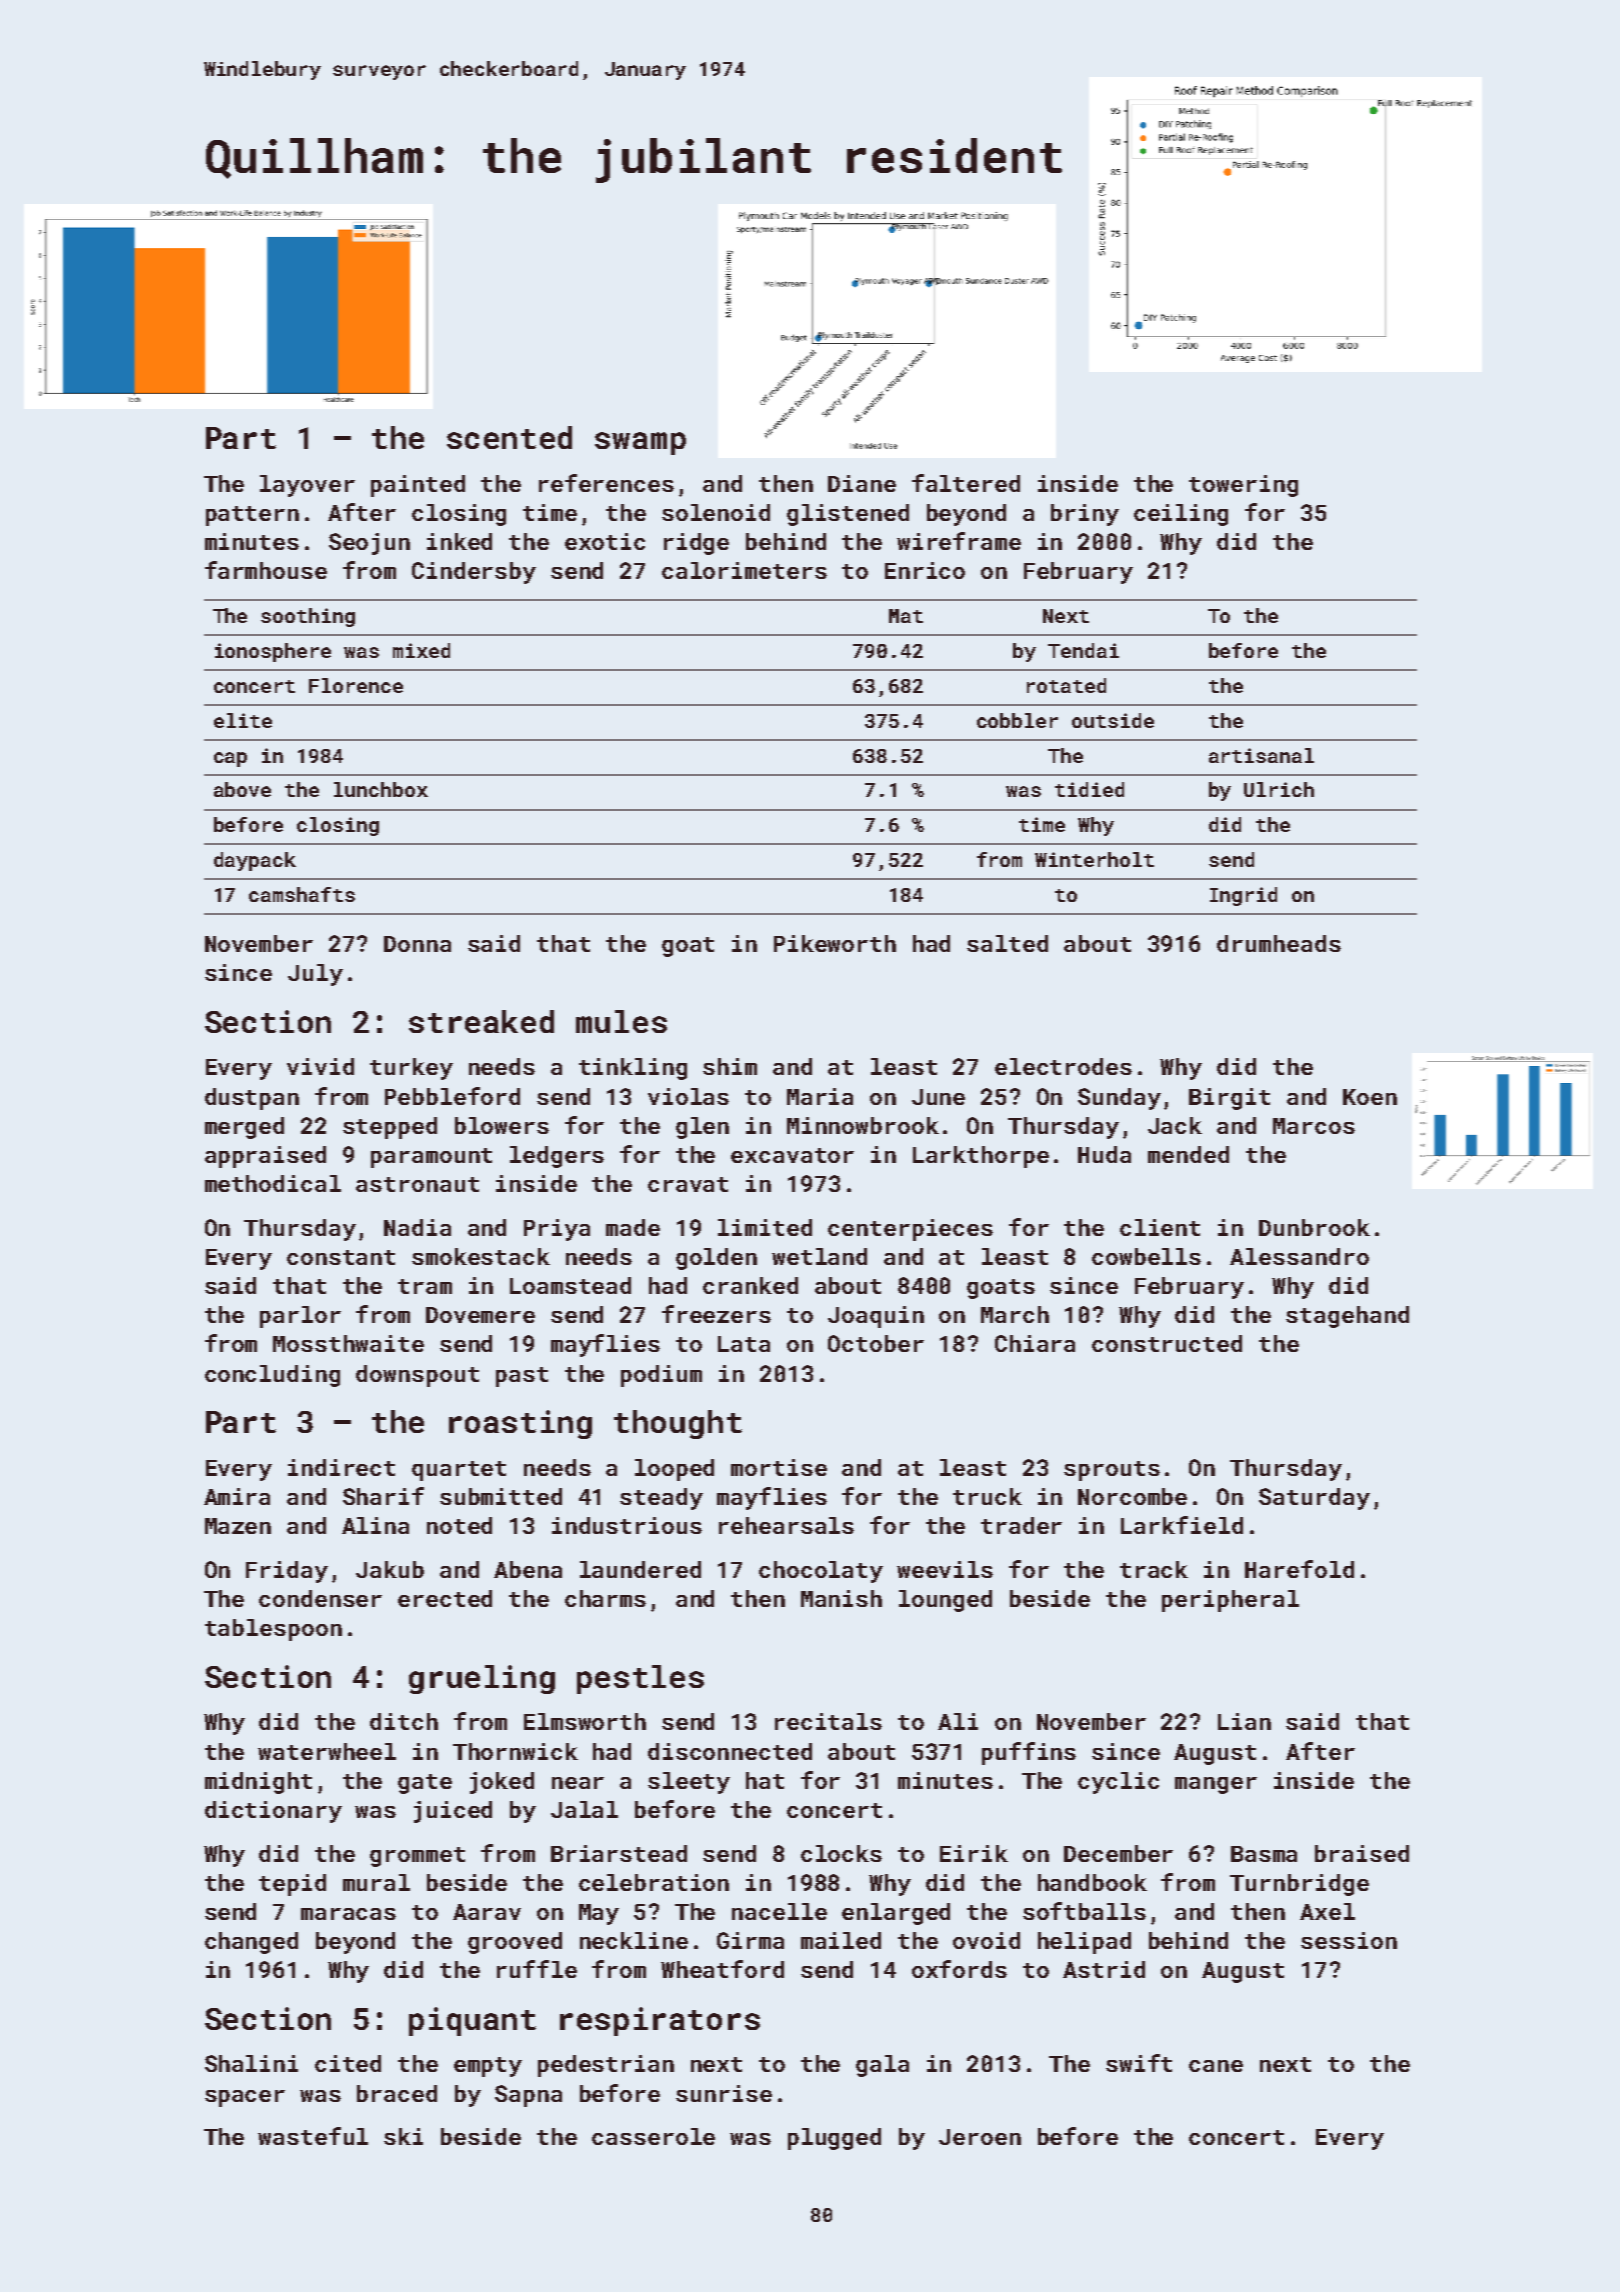  What do you see at coordinates (862, 483) in the screenshot?
I see `Diane` at bounding box center [862, 483].
